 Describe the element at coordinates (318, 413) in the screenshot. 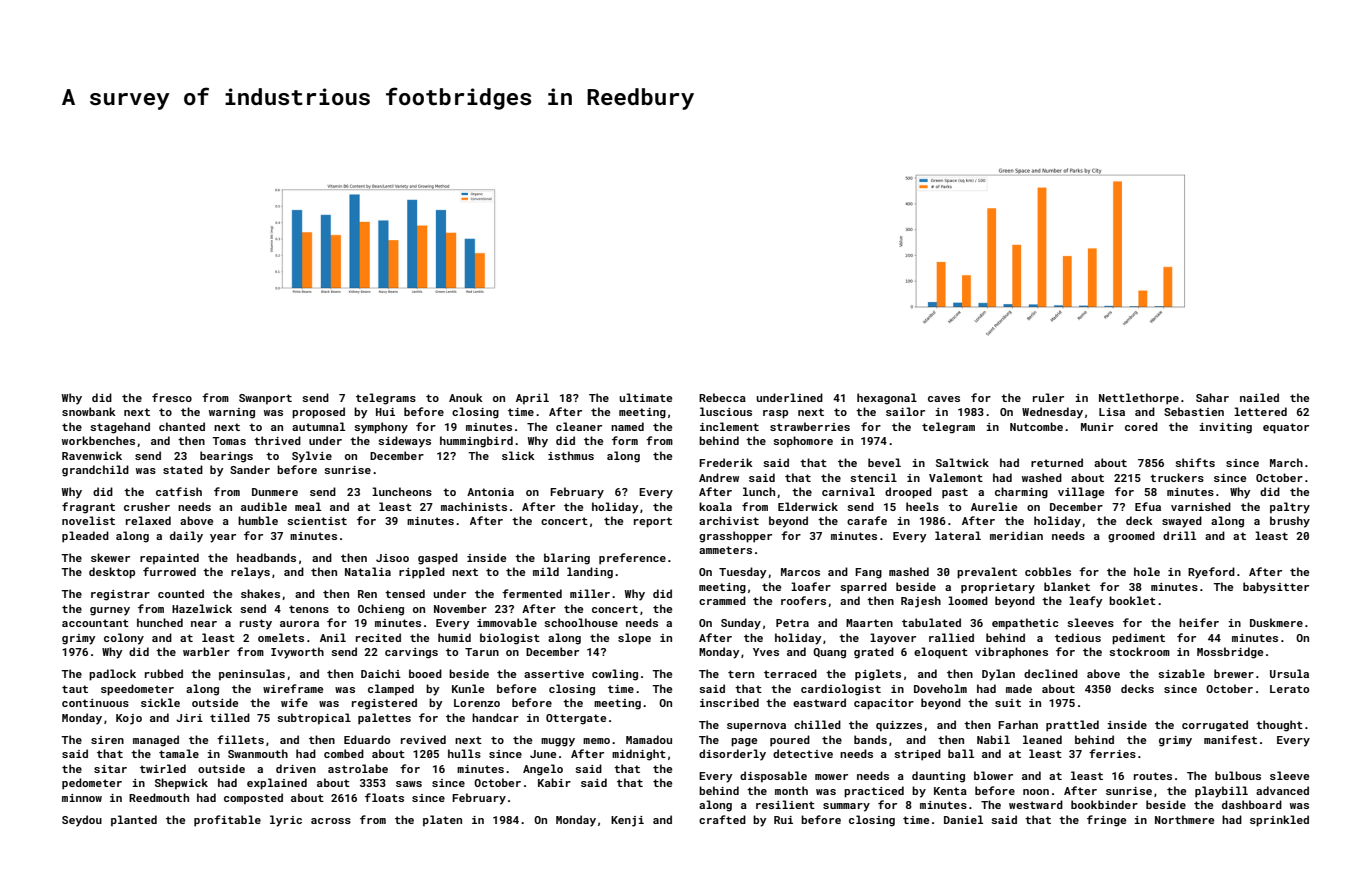

I see `proposed` at that location.
